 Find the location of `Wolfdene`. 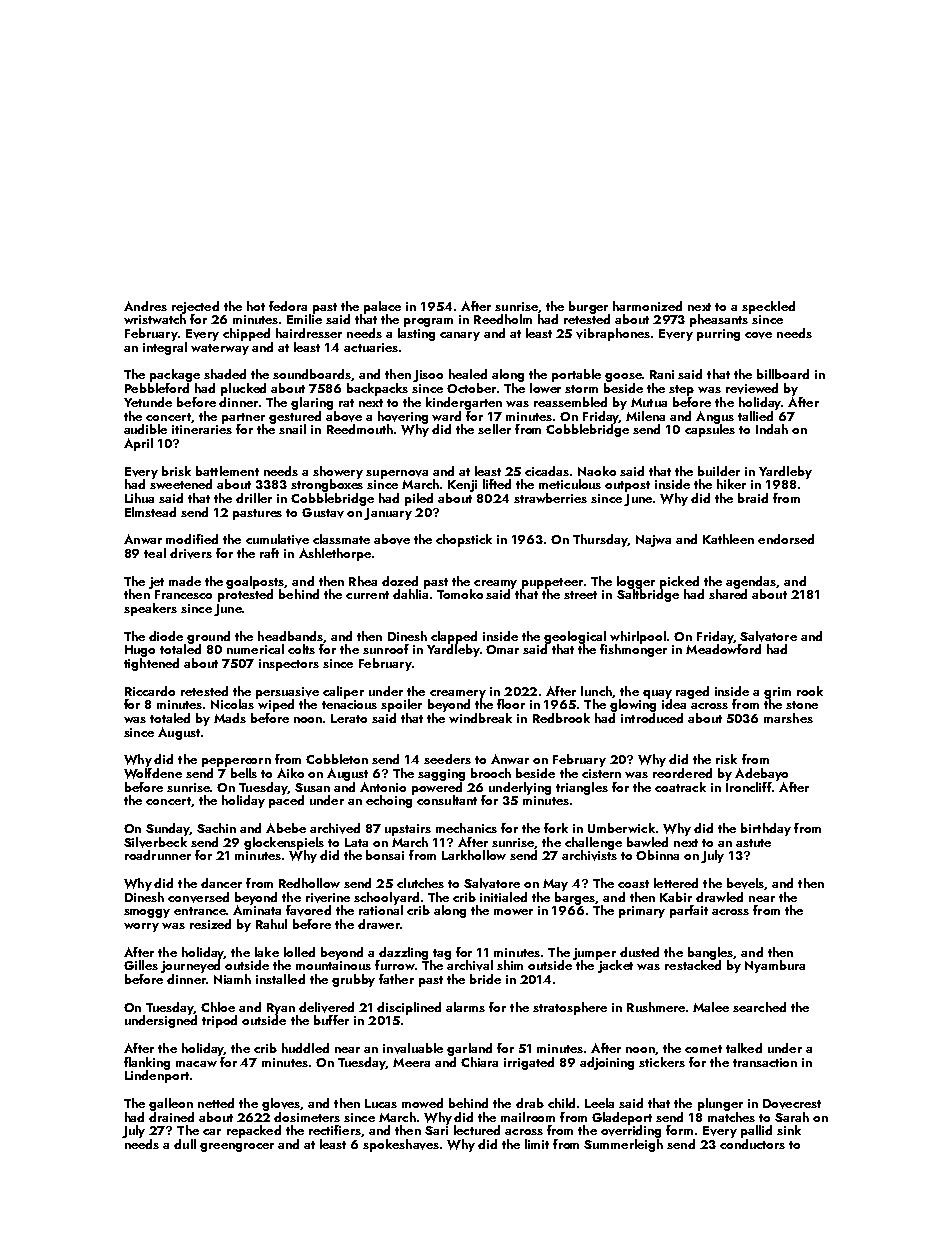

Wolfdene is located at coordinates (153, 773).
